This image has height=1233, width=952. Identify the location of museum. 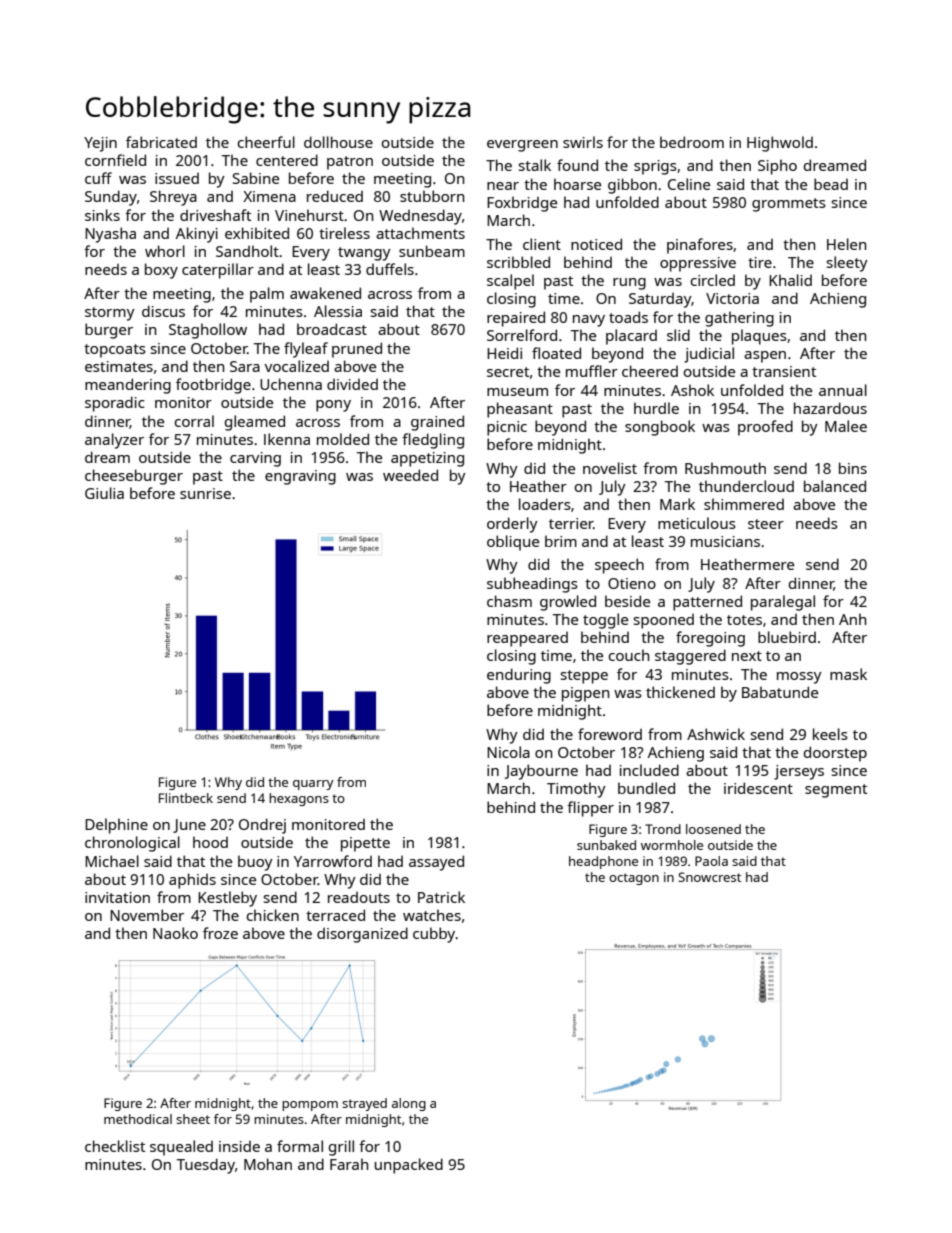
(517, 392).
